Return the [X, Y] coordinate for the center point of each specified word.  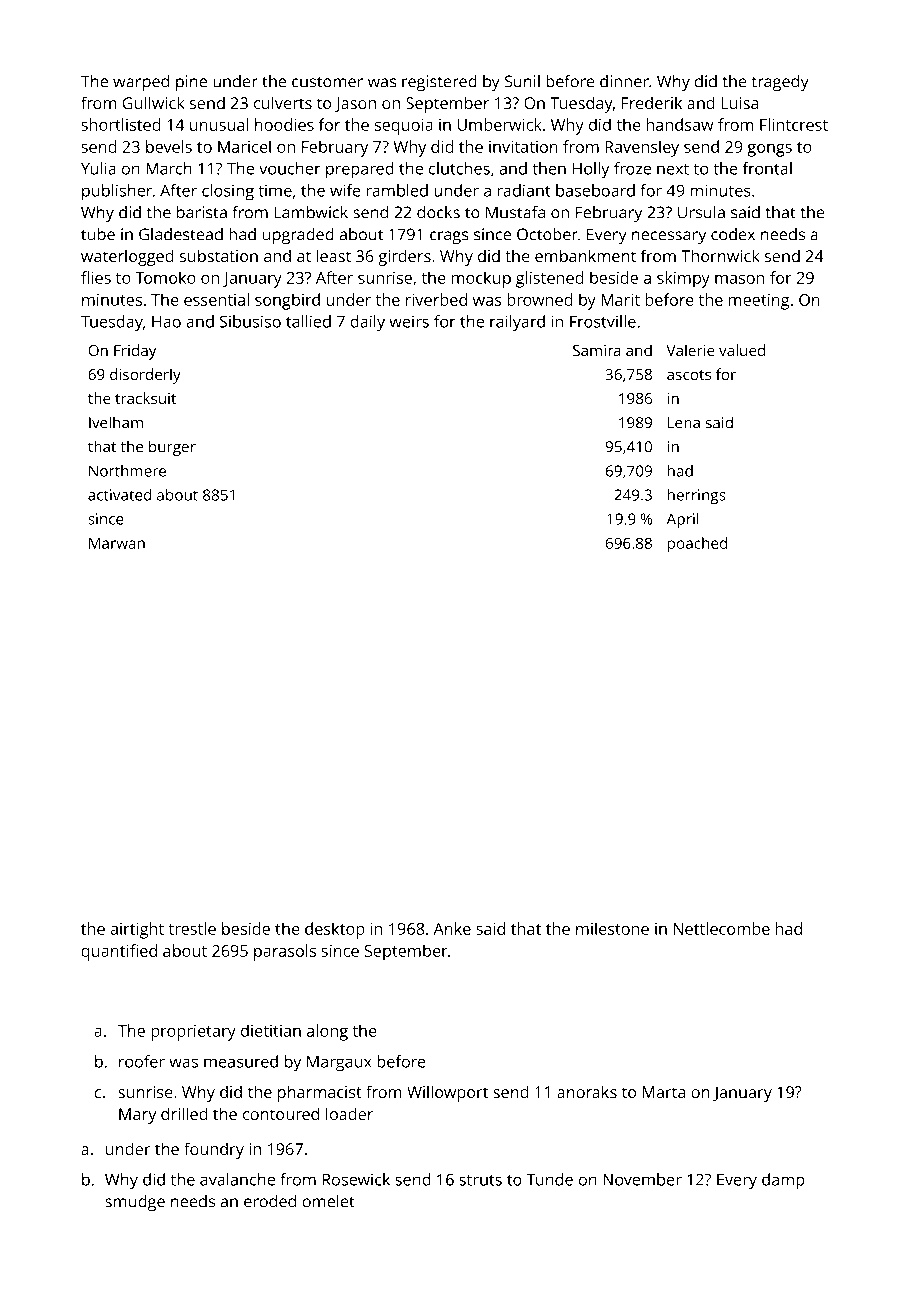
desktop [335, 930]
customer [327, 82]
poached [697, 545]
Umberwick [499, 124]
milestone [612, 928]
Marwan [117, 543]
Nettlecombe [722, 928]
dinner [624, 81]
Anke [452, 928]
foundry [214, 1150]
